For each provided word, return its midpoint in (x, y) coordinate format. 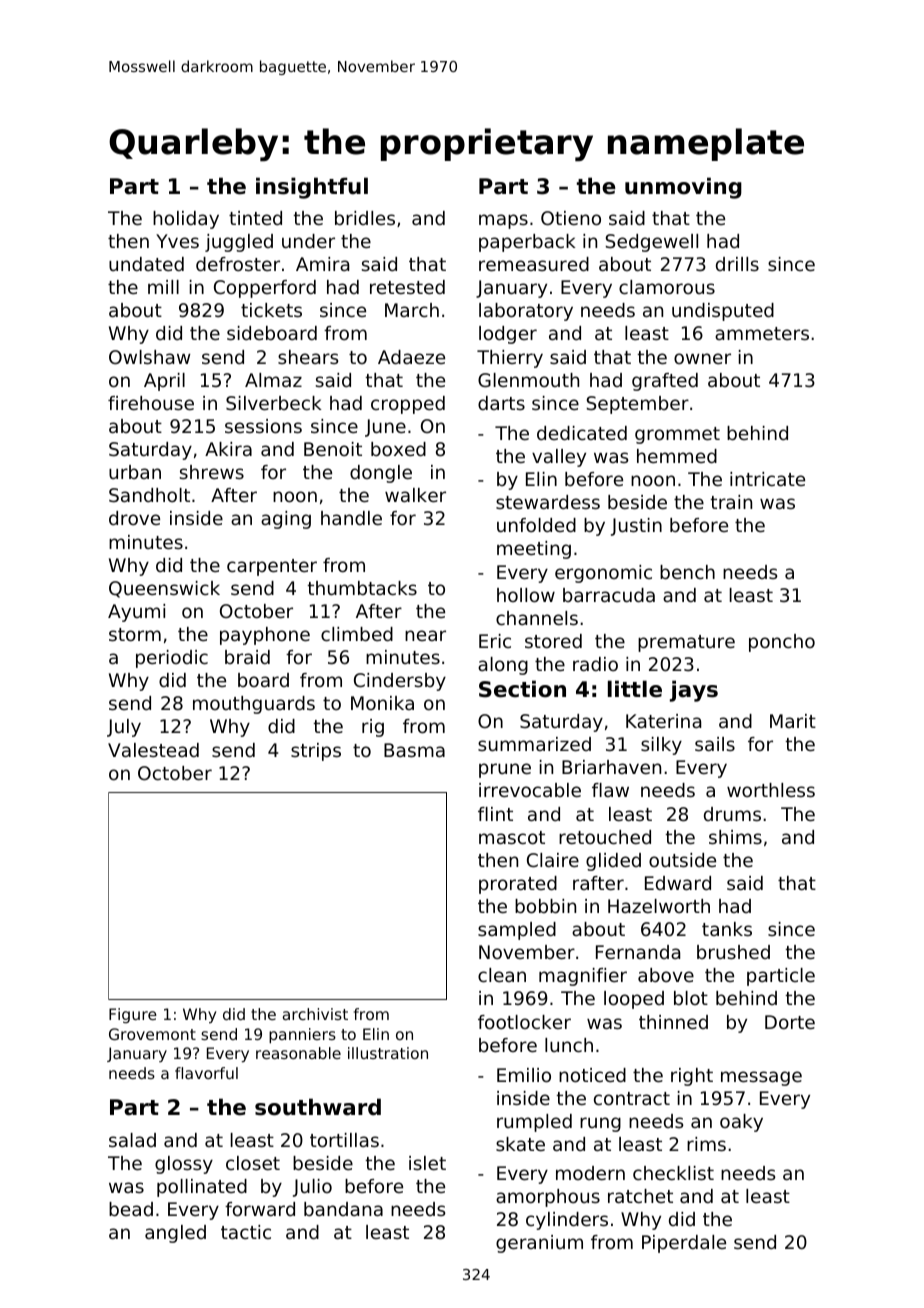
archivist (315, 1014)
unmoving (683, 188)
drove (134, 518)
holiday (186, 220)
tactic (246, 1232)
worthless (771, 790)
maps (503, 221)
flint (495, 814)
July (124, 728)
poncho (782, 643)
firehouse (151, 403)
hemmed (677, 456)
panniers (302, 1036)
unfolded (536, 525)
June (385, 428)
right (692, 1077)
